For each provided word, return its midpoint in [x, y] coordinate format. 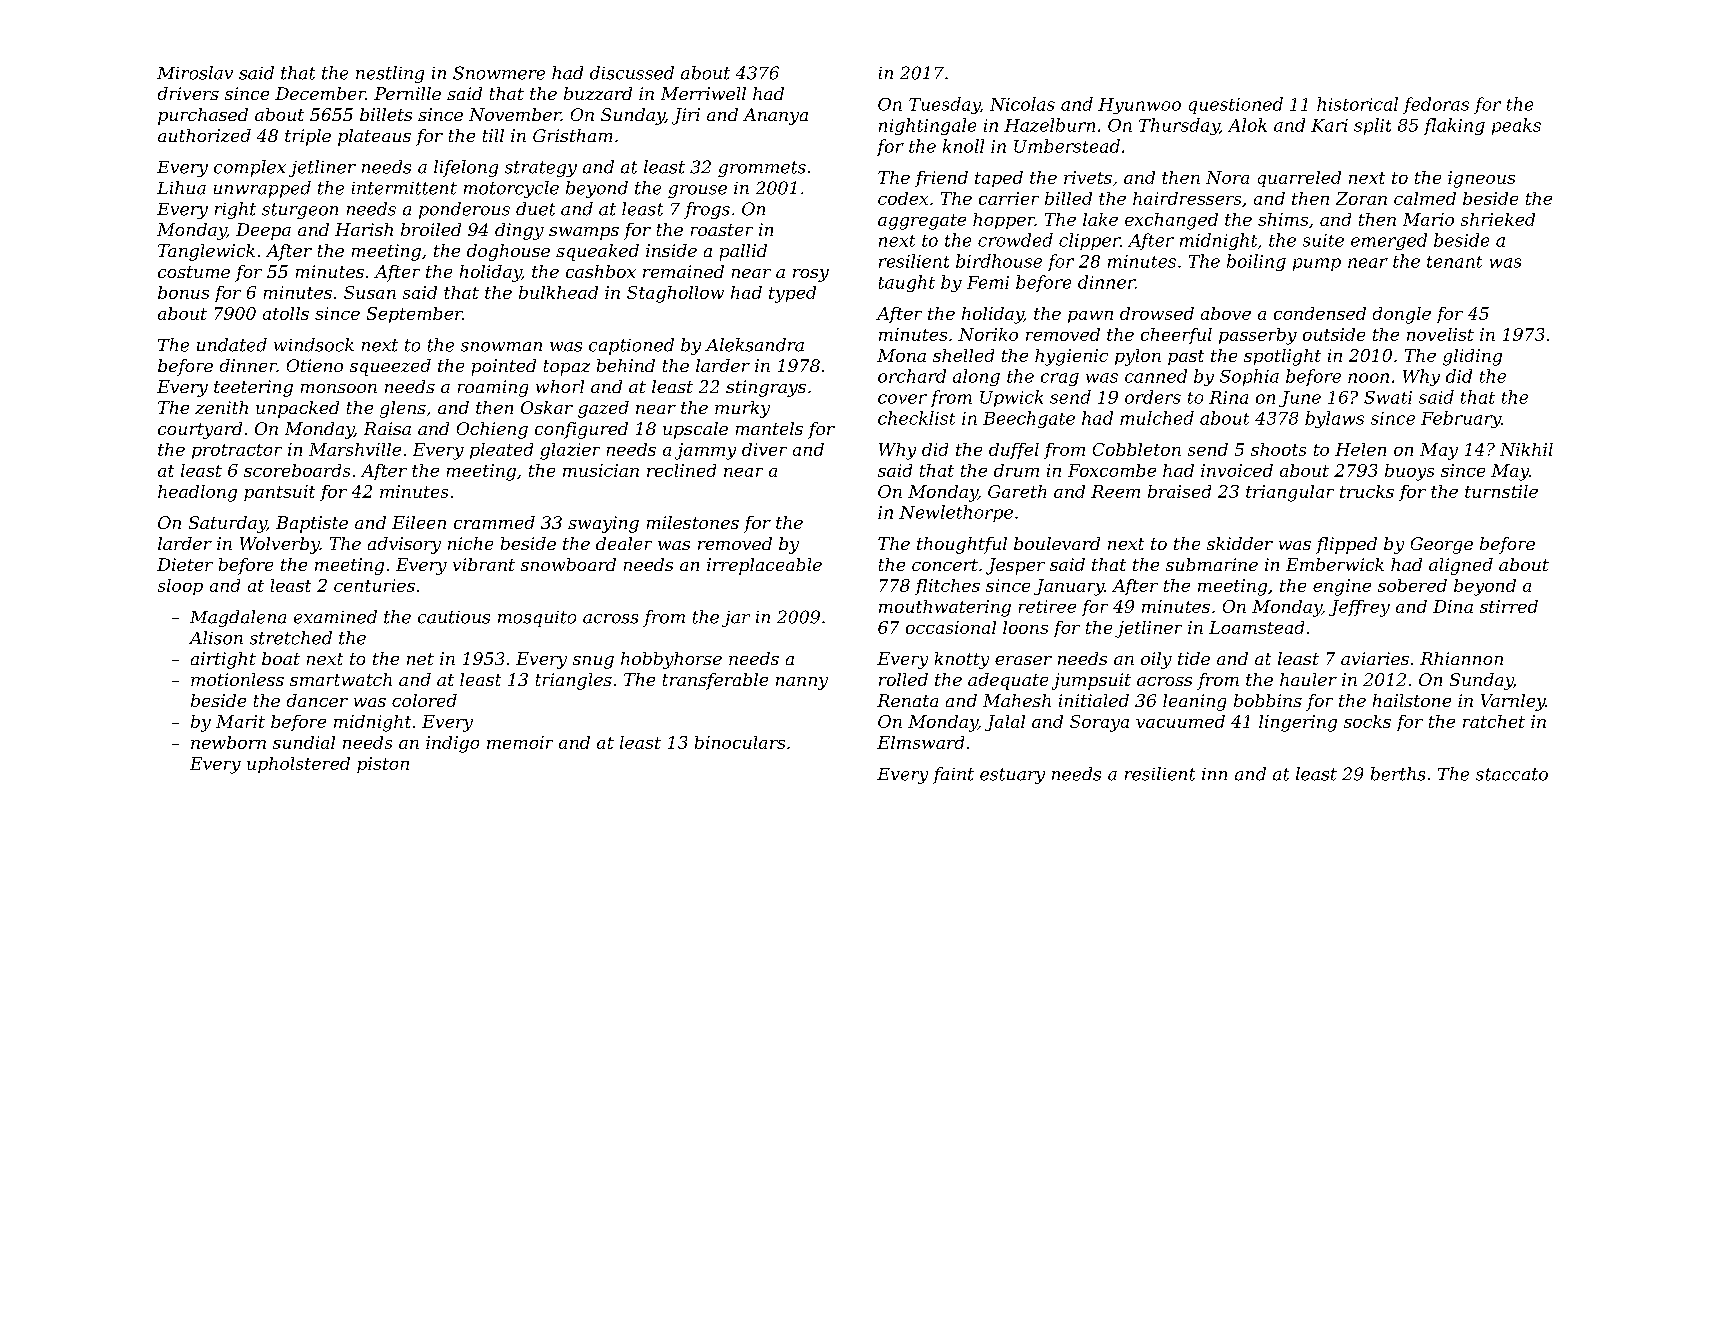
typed [792, 294]
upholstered [298, 765]
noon [1368, 378]
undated [232, 345]
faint [953, 775]
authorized [204, 135]
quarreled [1299, 179]
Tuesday [944, 105]
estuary [1012, 776]
